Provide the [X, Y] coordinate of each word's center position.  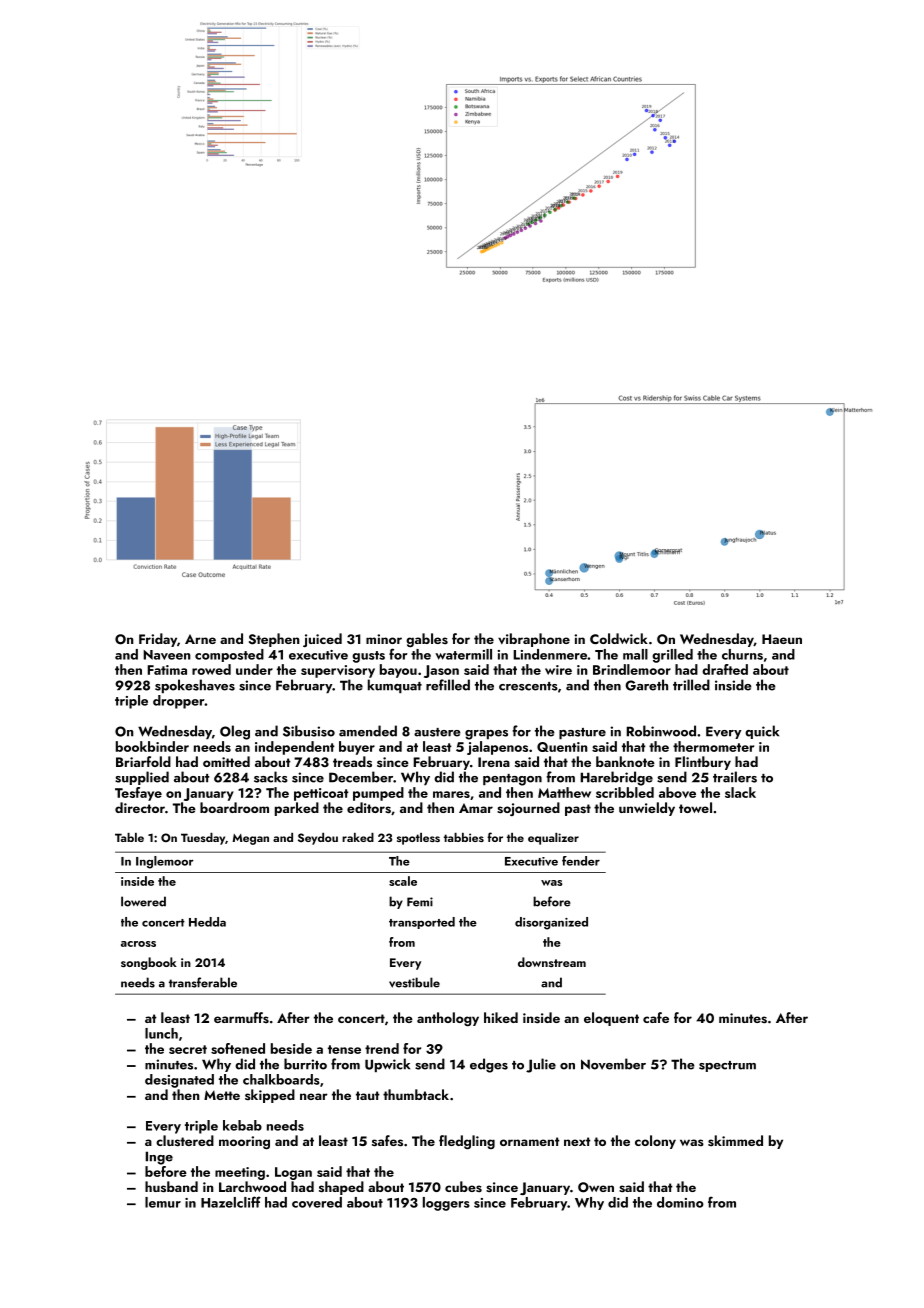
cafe [656, 1017]
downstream [552, 962]
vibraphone [534, 640]
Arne [200, 639]
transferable [203, 982]
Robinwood [661, 731]
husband [171, 1187]
